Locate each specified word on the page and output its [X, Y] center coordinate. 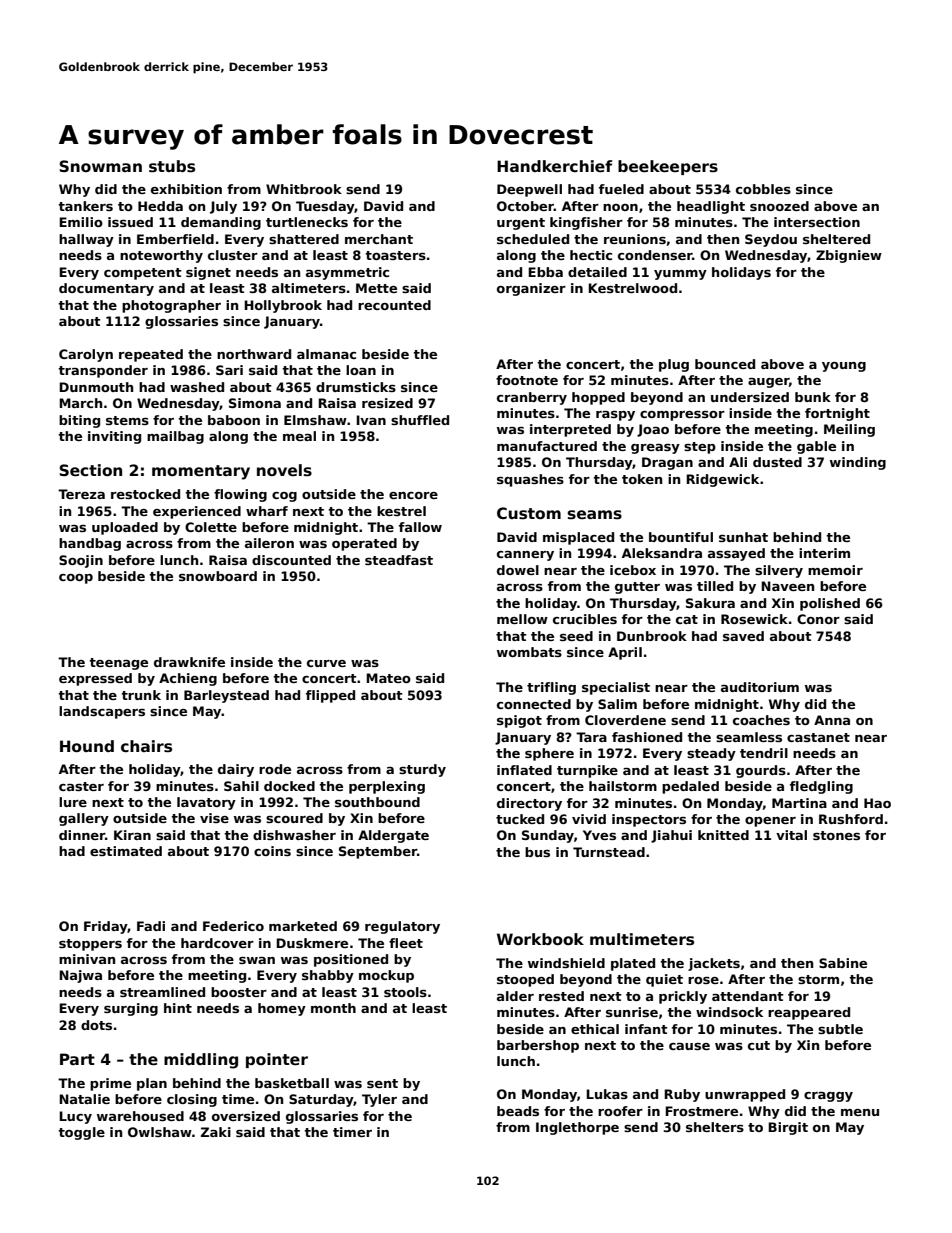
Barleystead [226, 696]
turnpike [587, 771]
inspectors [649, 820]
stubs [172, 166]
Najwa [80, 976]
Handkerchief [554, 166]
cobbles [763, 189]
